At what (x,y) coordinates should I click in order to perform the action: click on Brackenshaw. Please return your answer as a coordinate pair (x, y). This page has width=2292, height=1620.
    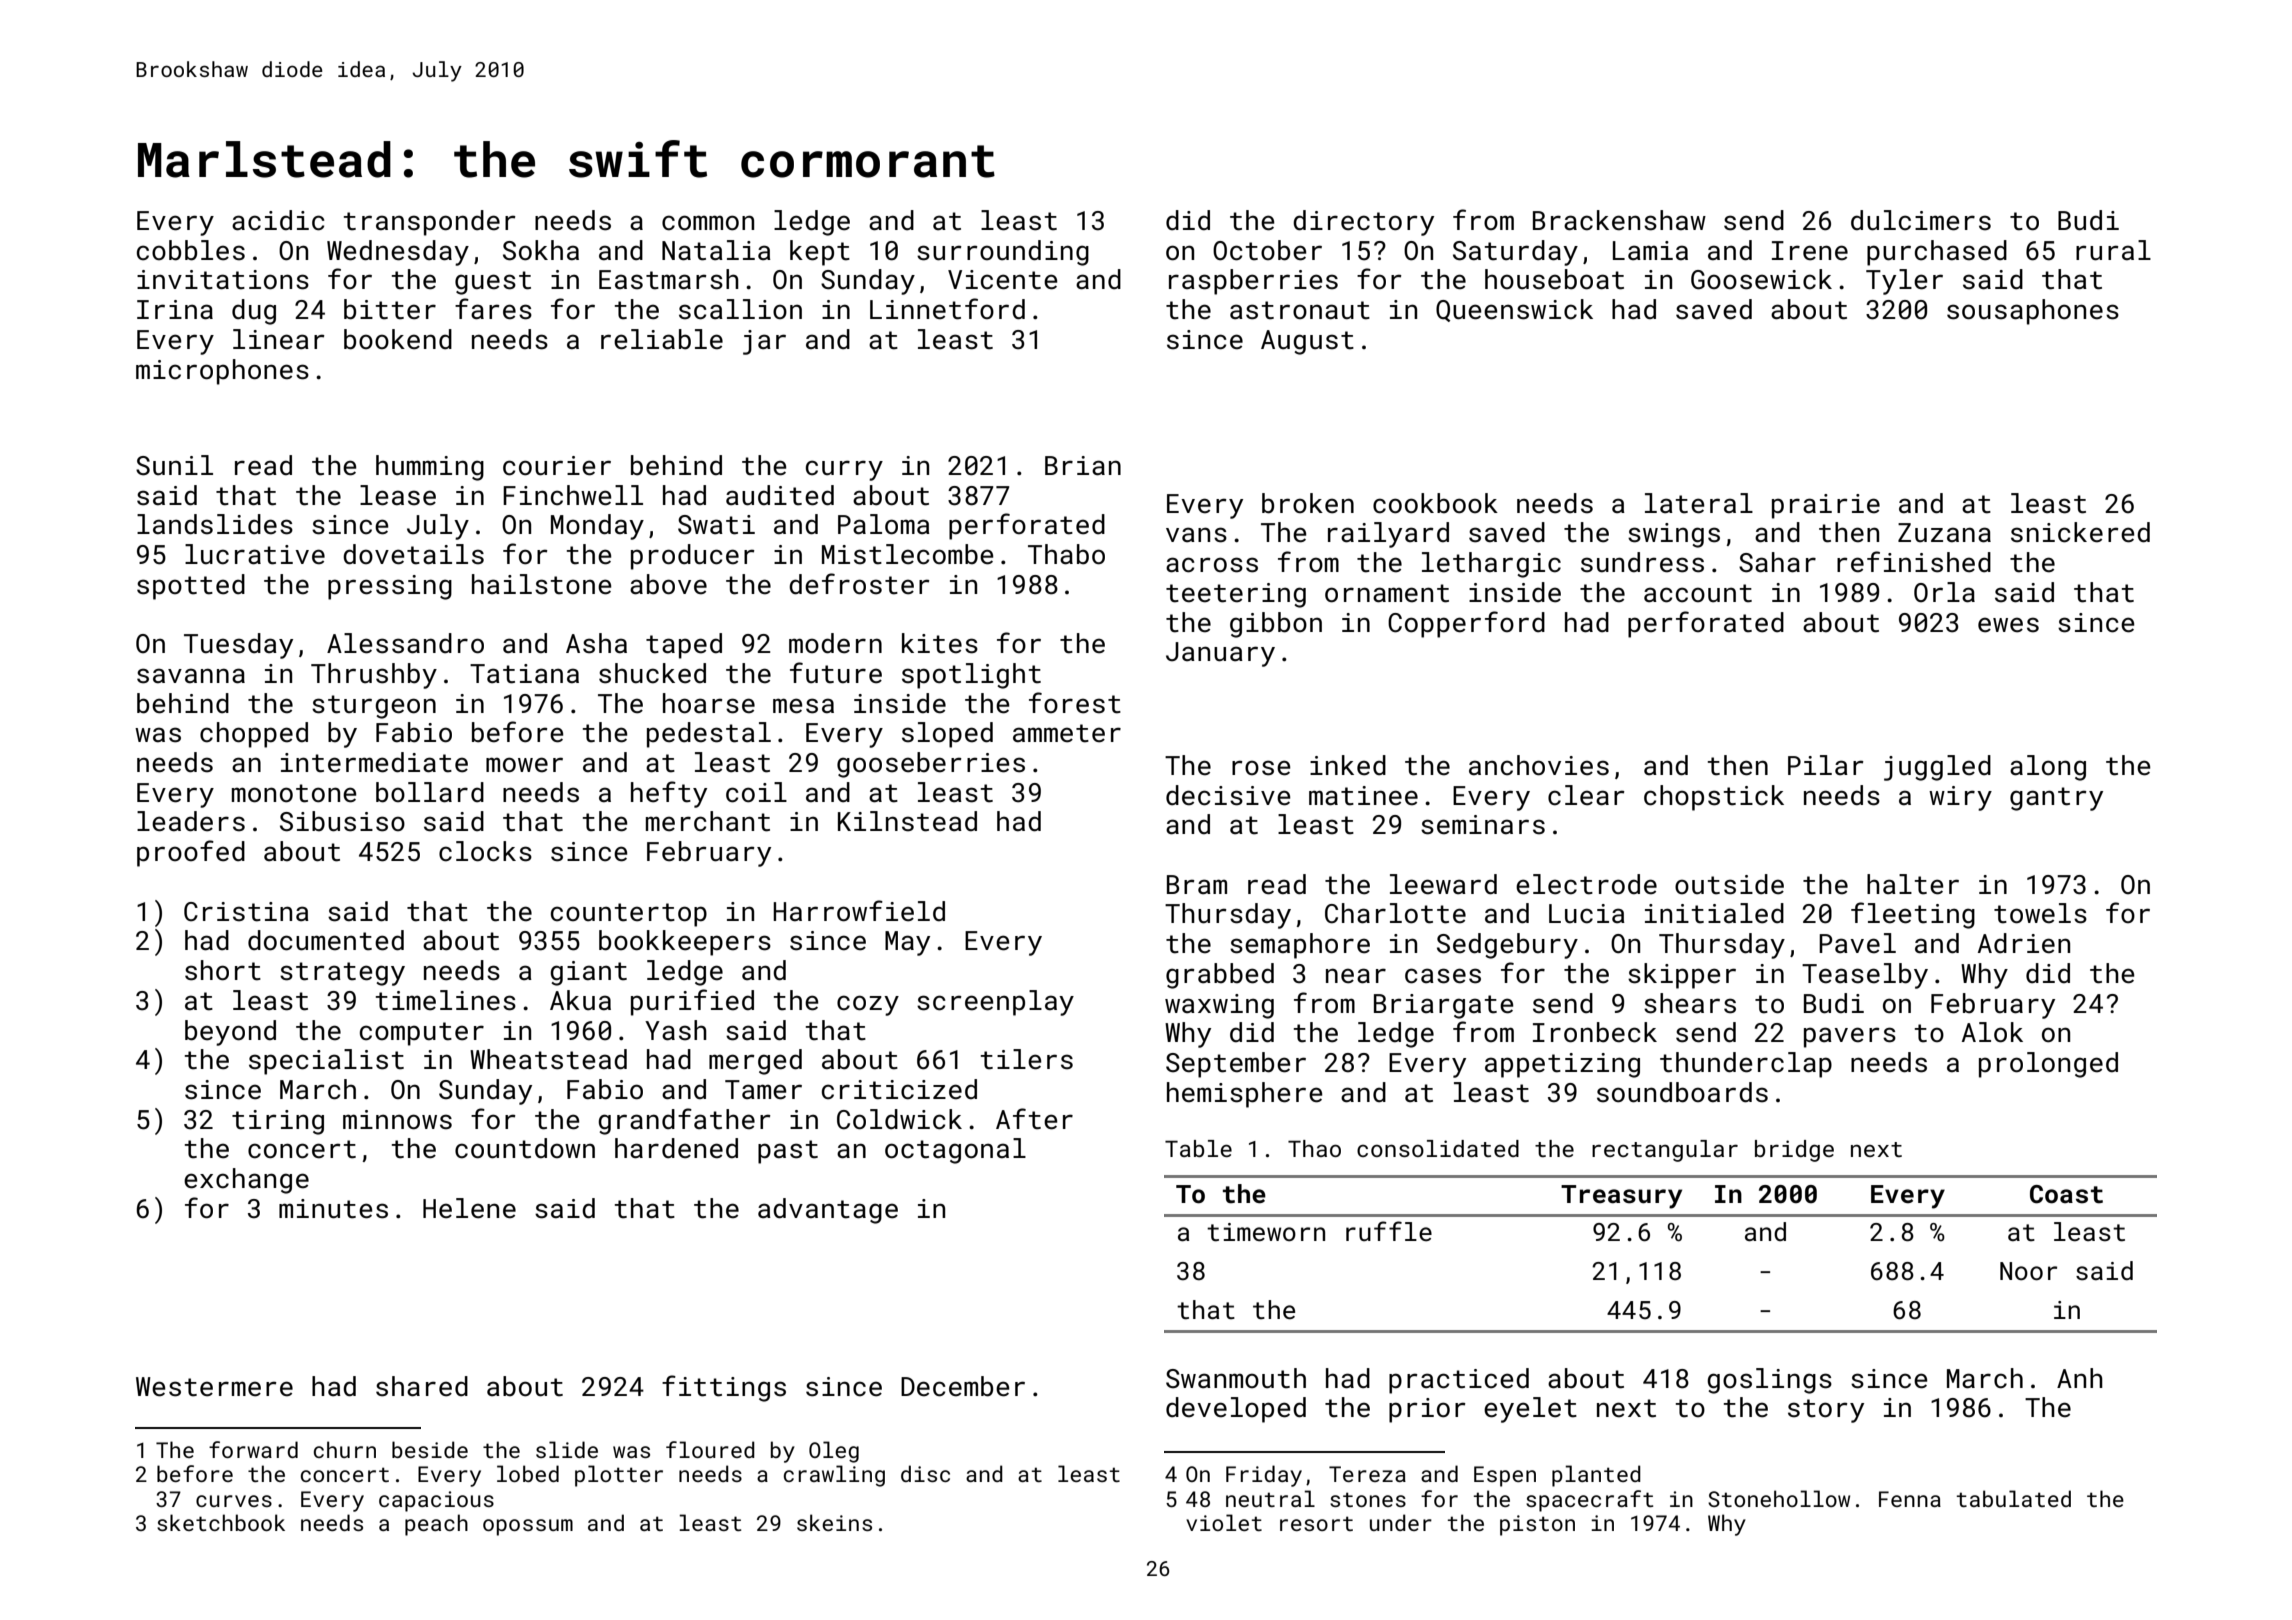
    Looking at the image, I should click on (1619, 220).
